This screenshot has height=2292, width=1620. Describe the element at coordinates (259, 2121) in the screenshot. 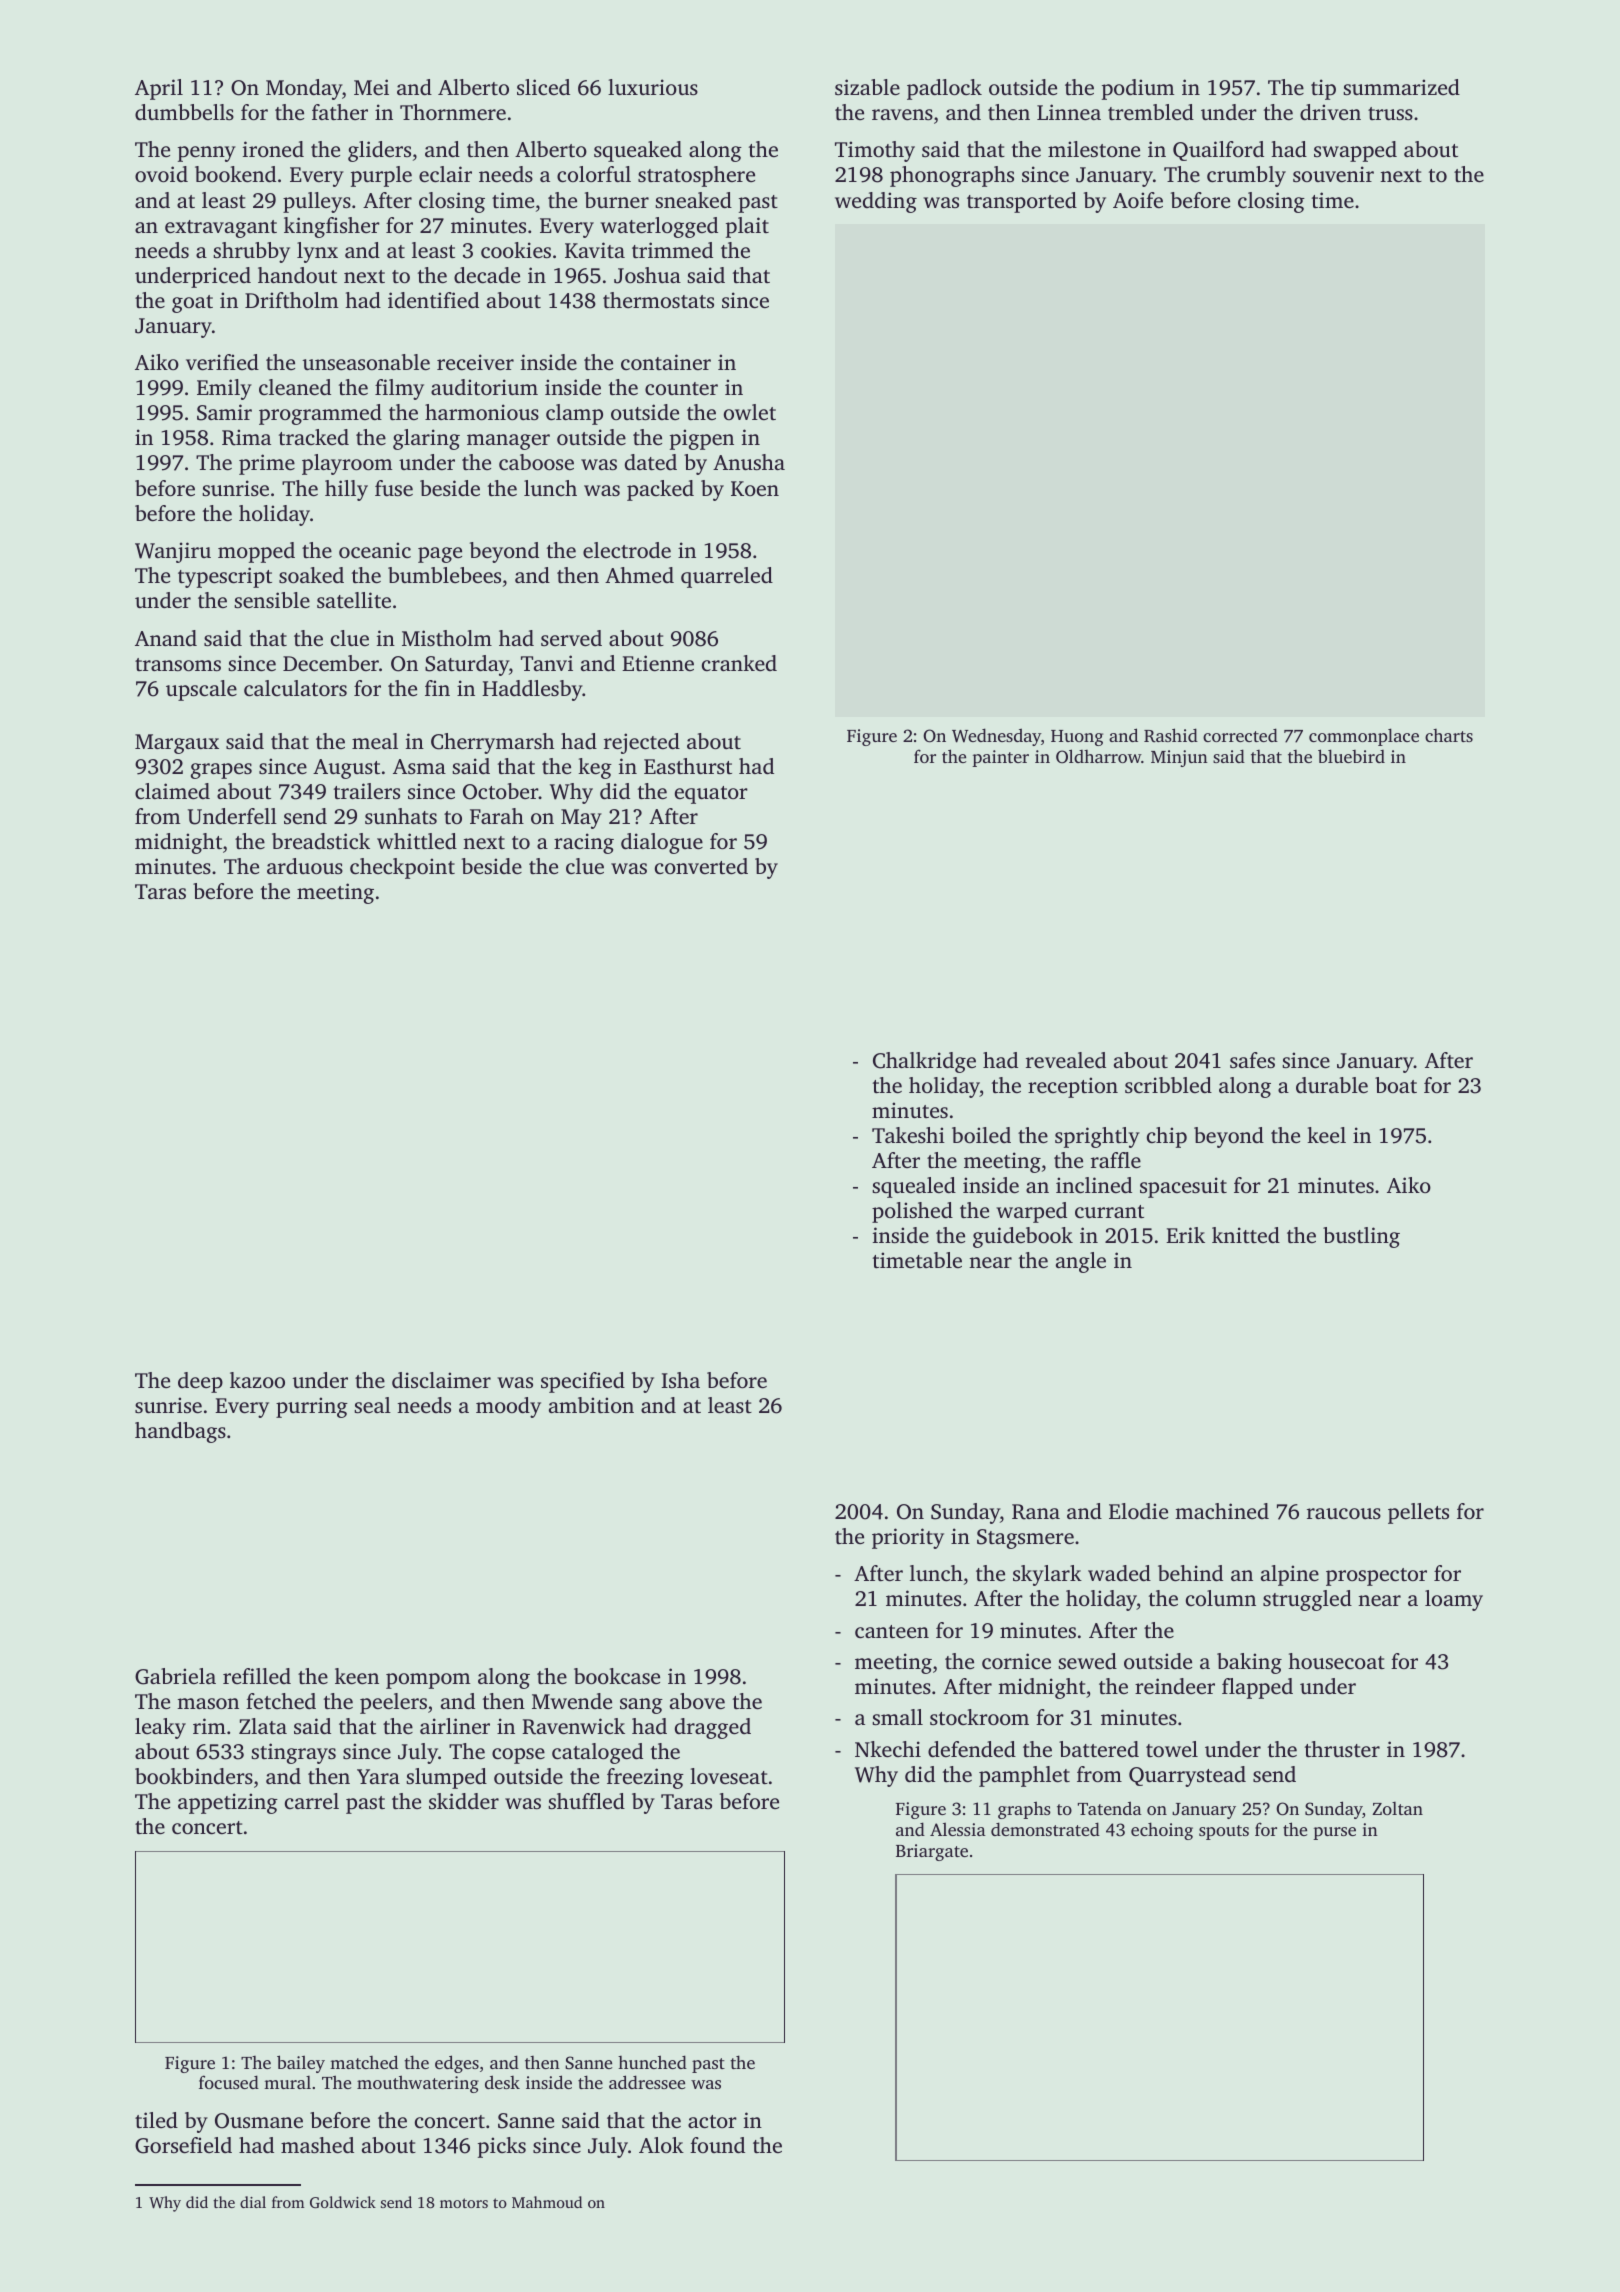

I see `Ousmane` at that location.
